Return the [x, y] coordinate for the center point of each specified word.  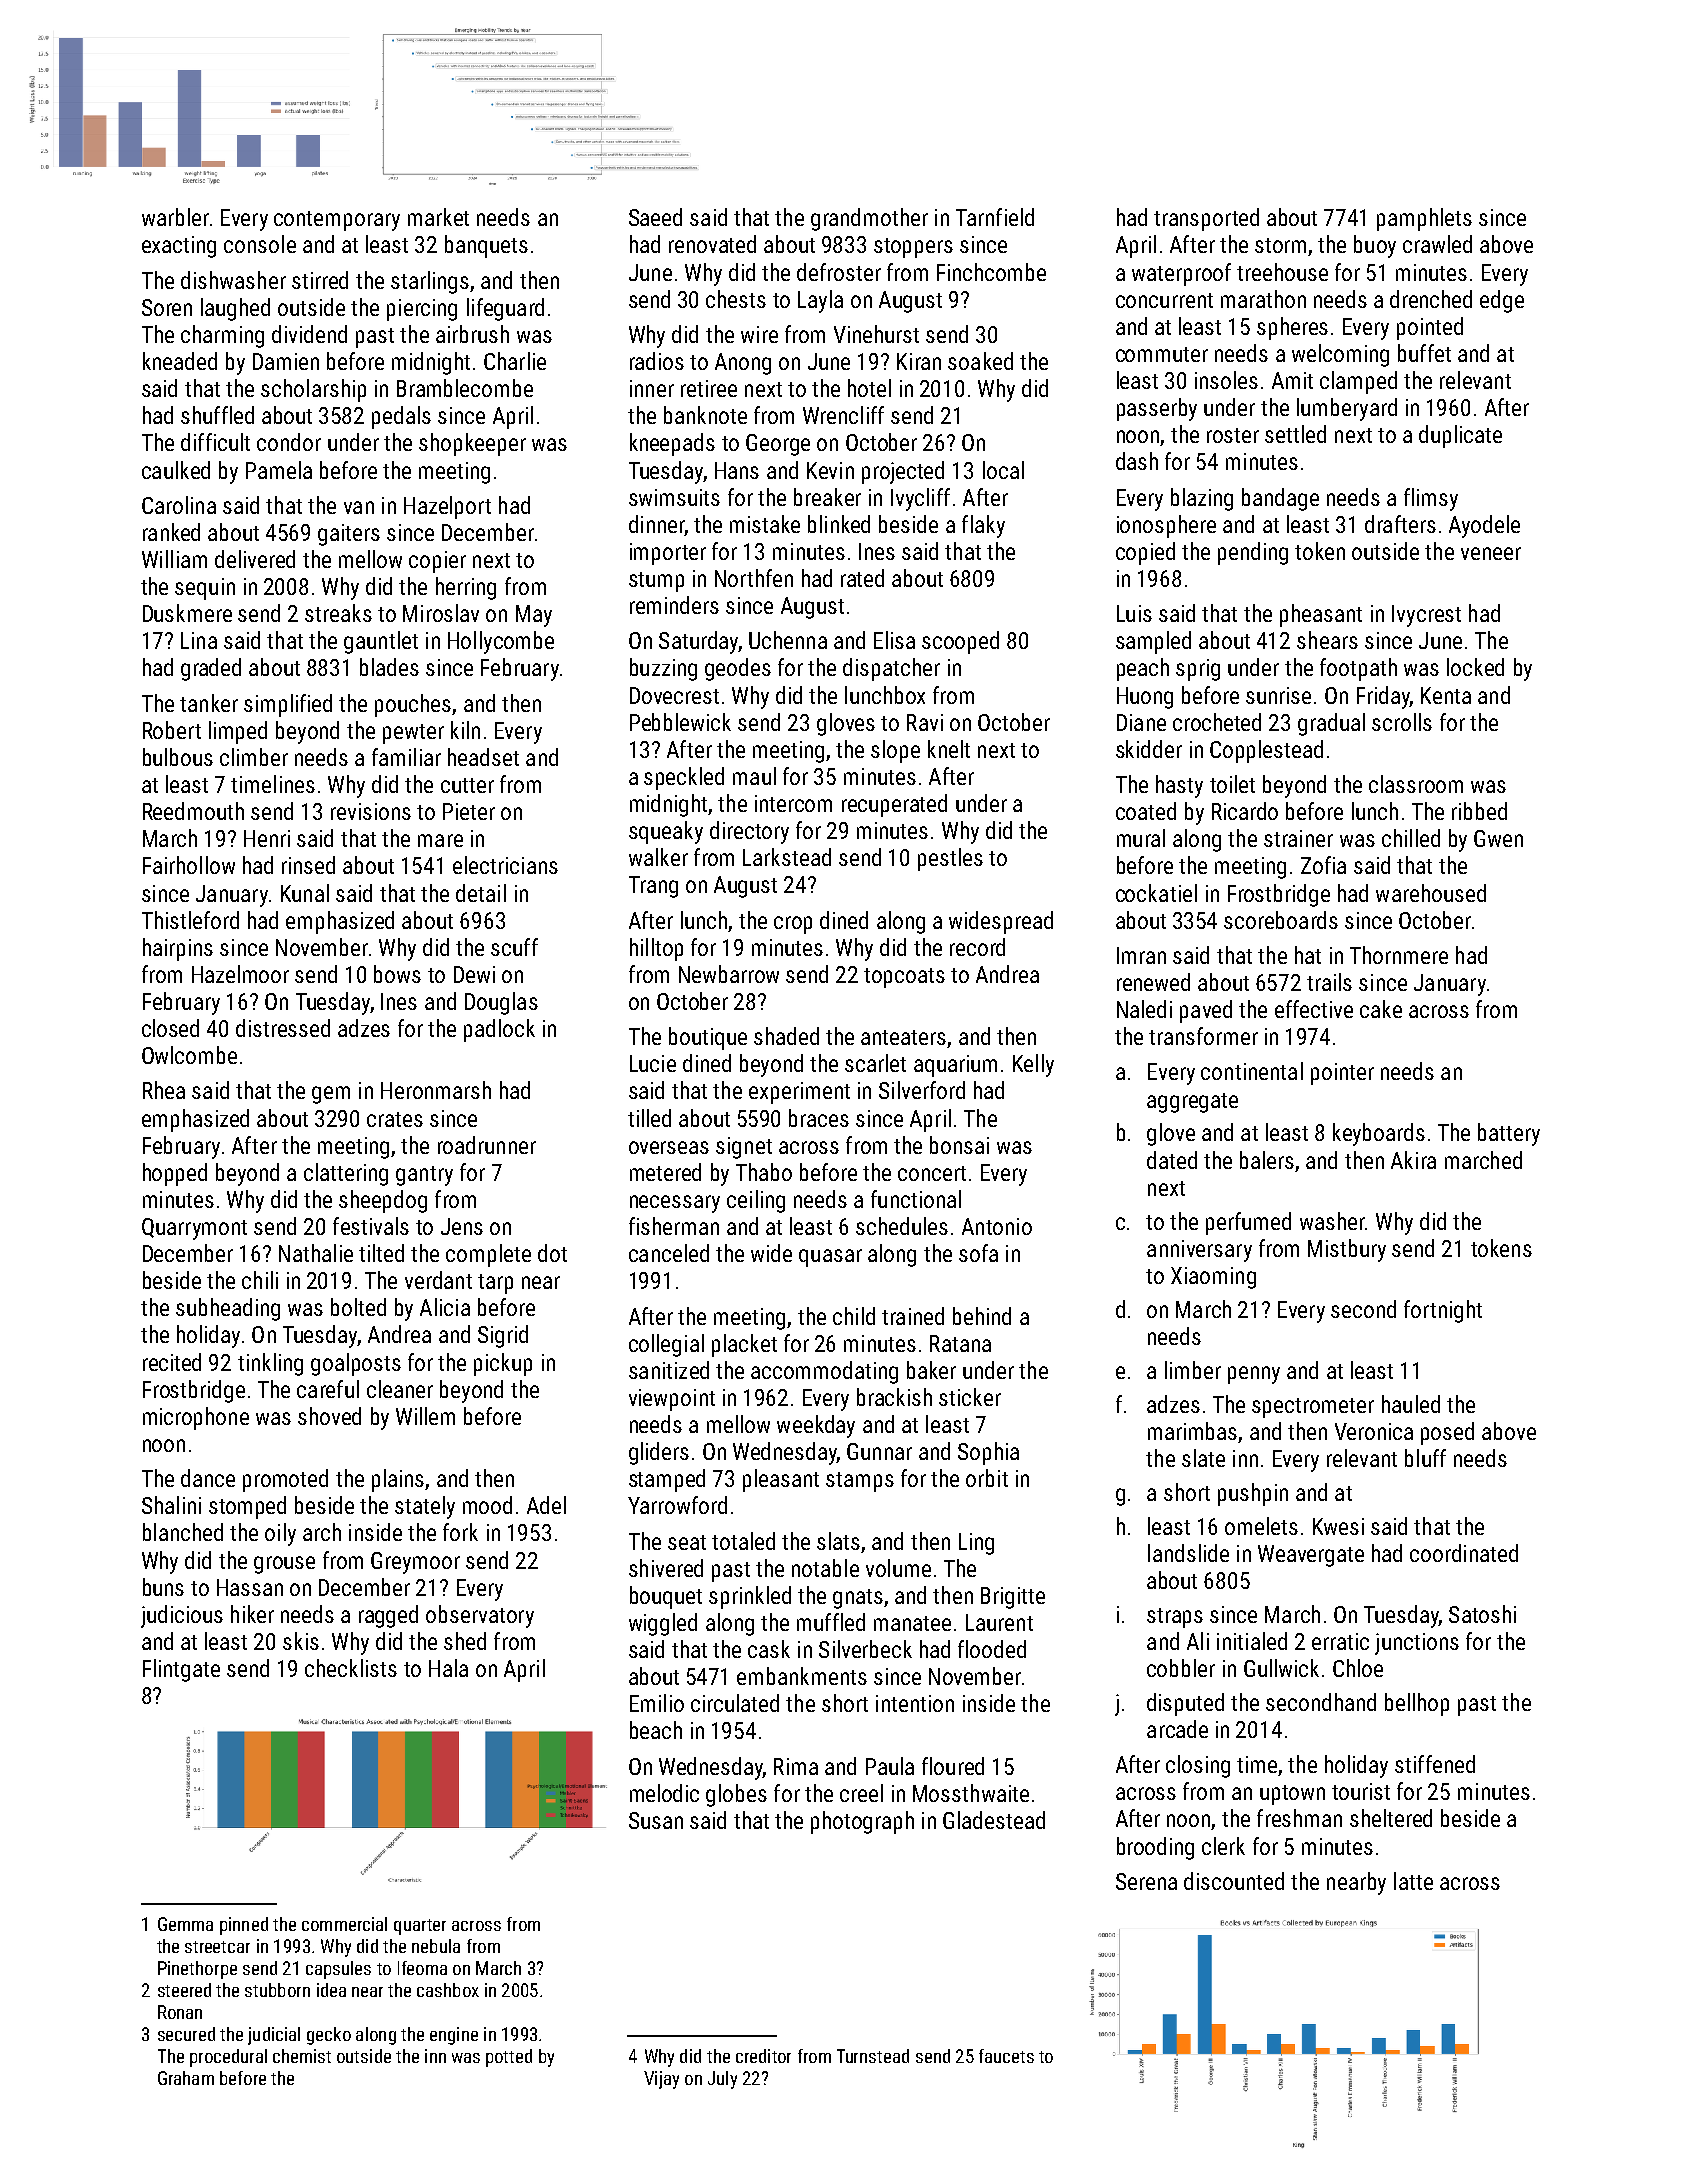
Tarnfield [995, 217]
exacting [179, 247]
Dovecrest [674, 695]
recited [172, 1362]
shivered [666, 1568]
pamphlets [1424, 219]
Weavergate [1311, 1556]
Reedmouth [193, 811]
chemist [302, 2056]
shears [1327, 640]
